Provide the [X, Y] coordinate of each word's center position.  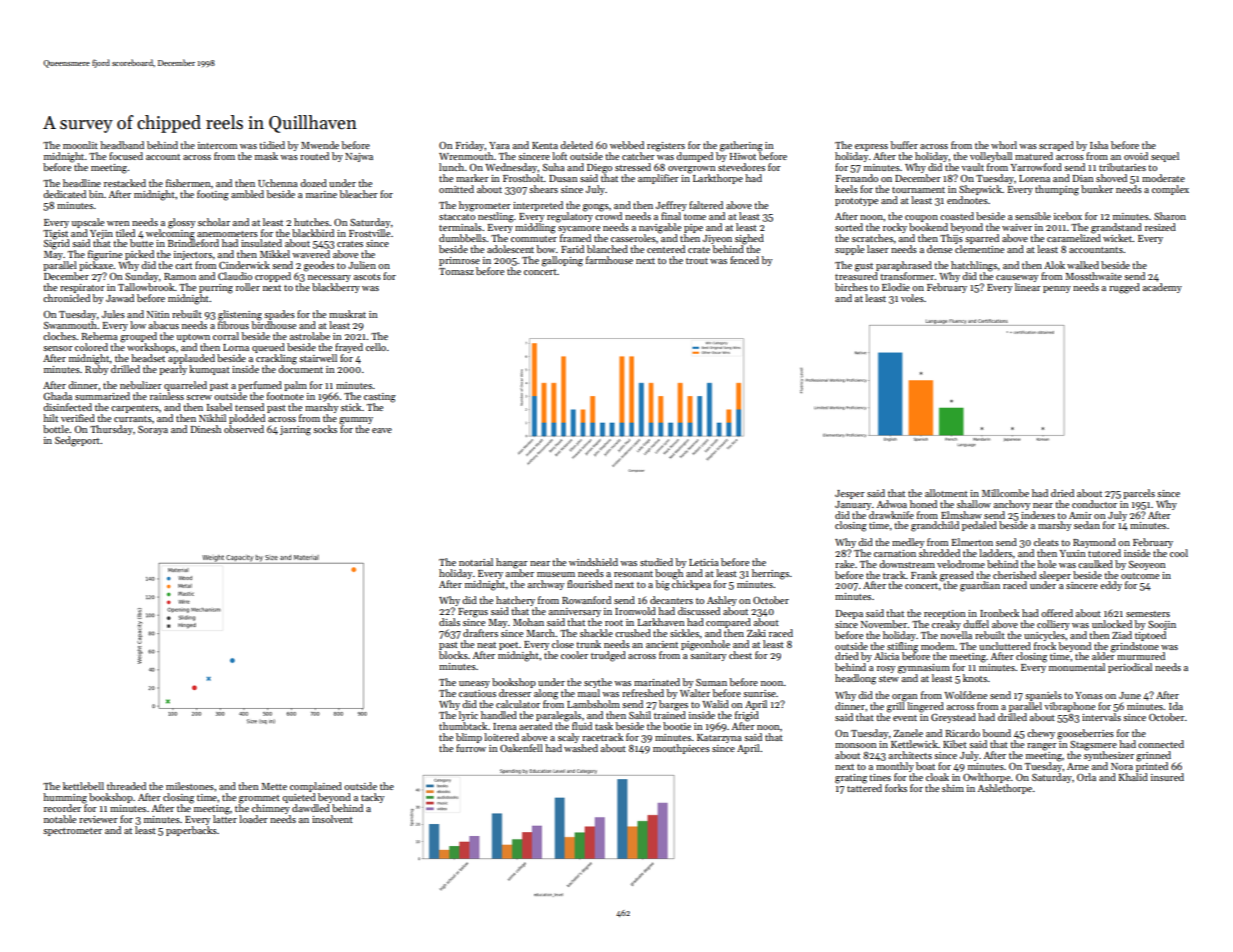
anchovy [1012, 505]
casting [380, 398]
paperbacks [191, 831]
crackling [276, 359]
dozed [313, 183]
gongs [596, 208]
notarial [476, 562]
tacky [372, 798]
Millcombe [1005, 493]
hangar [512, 563]
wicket [1118, 238]
